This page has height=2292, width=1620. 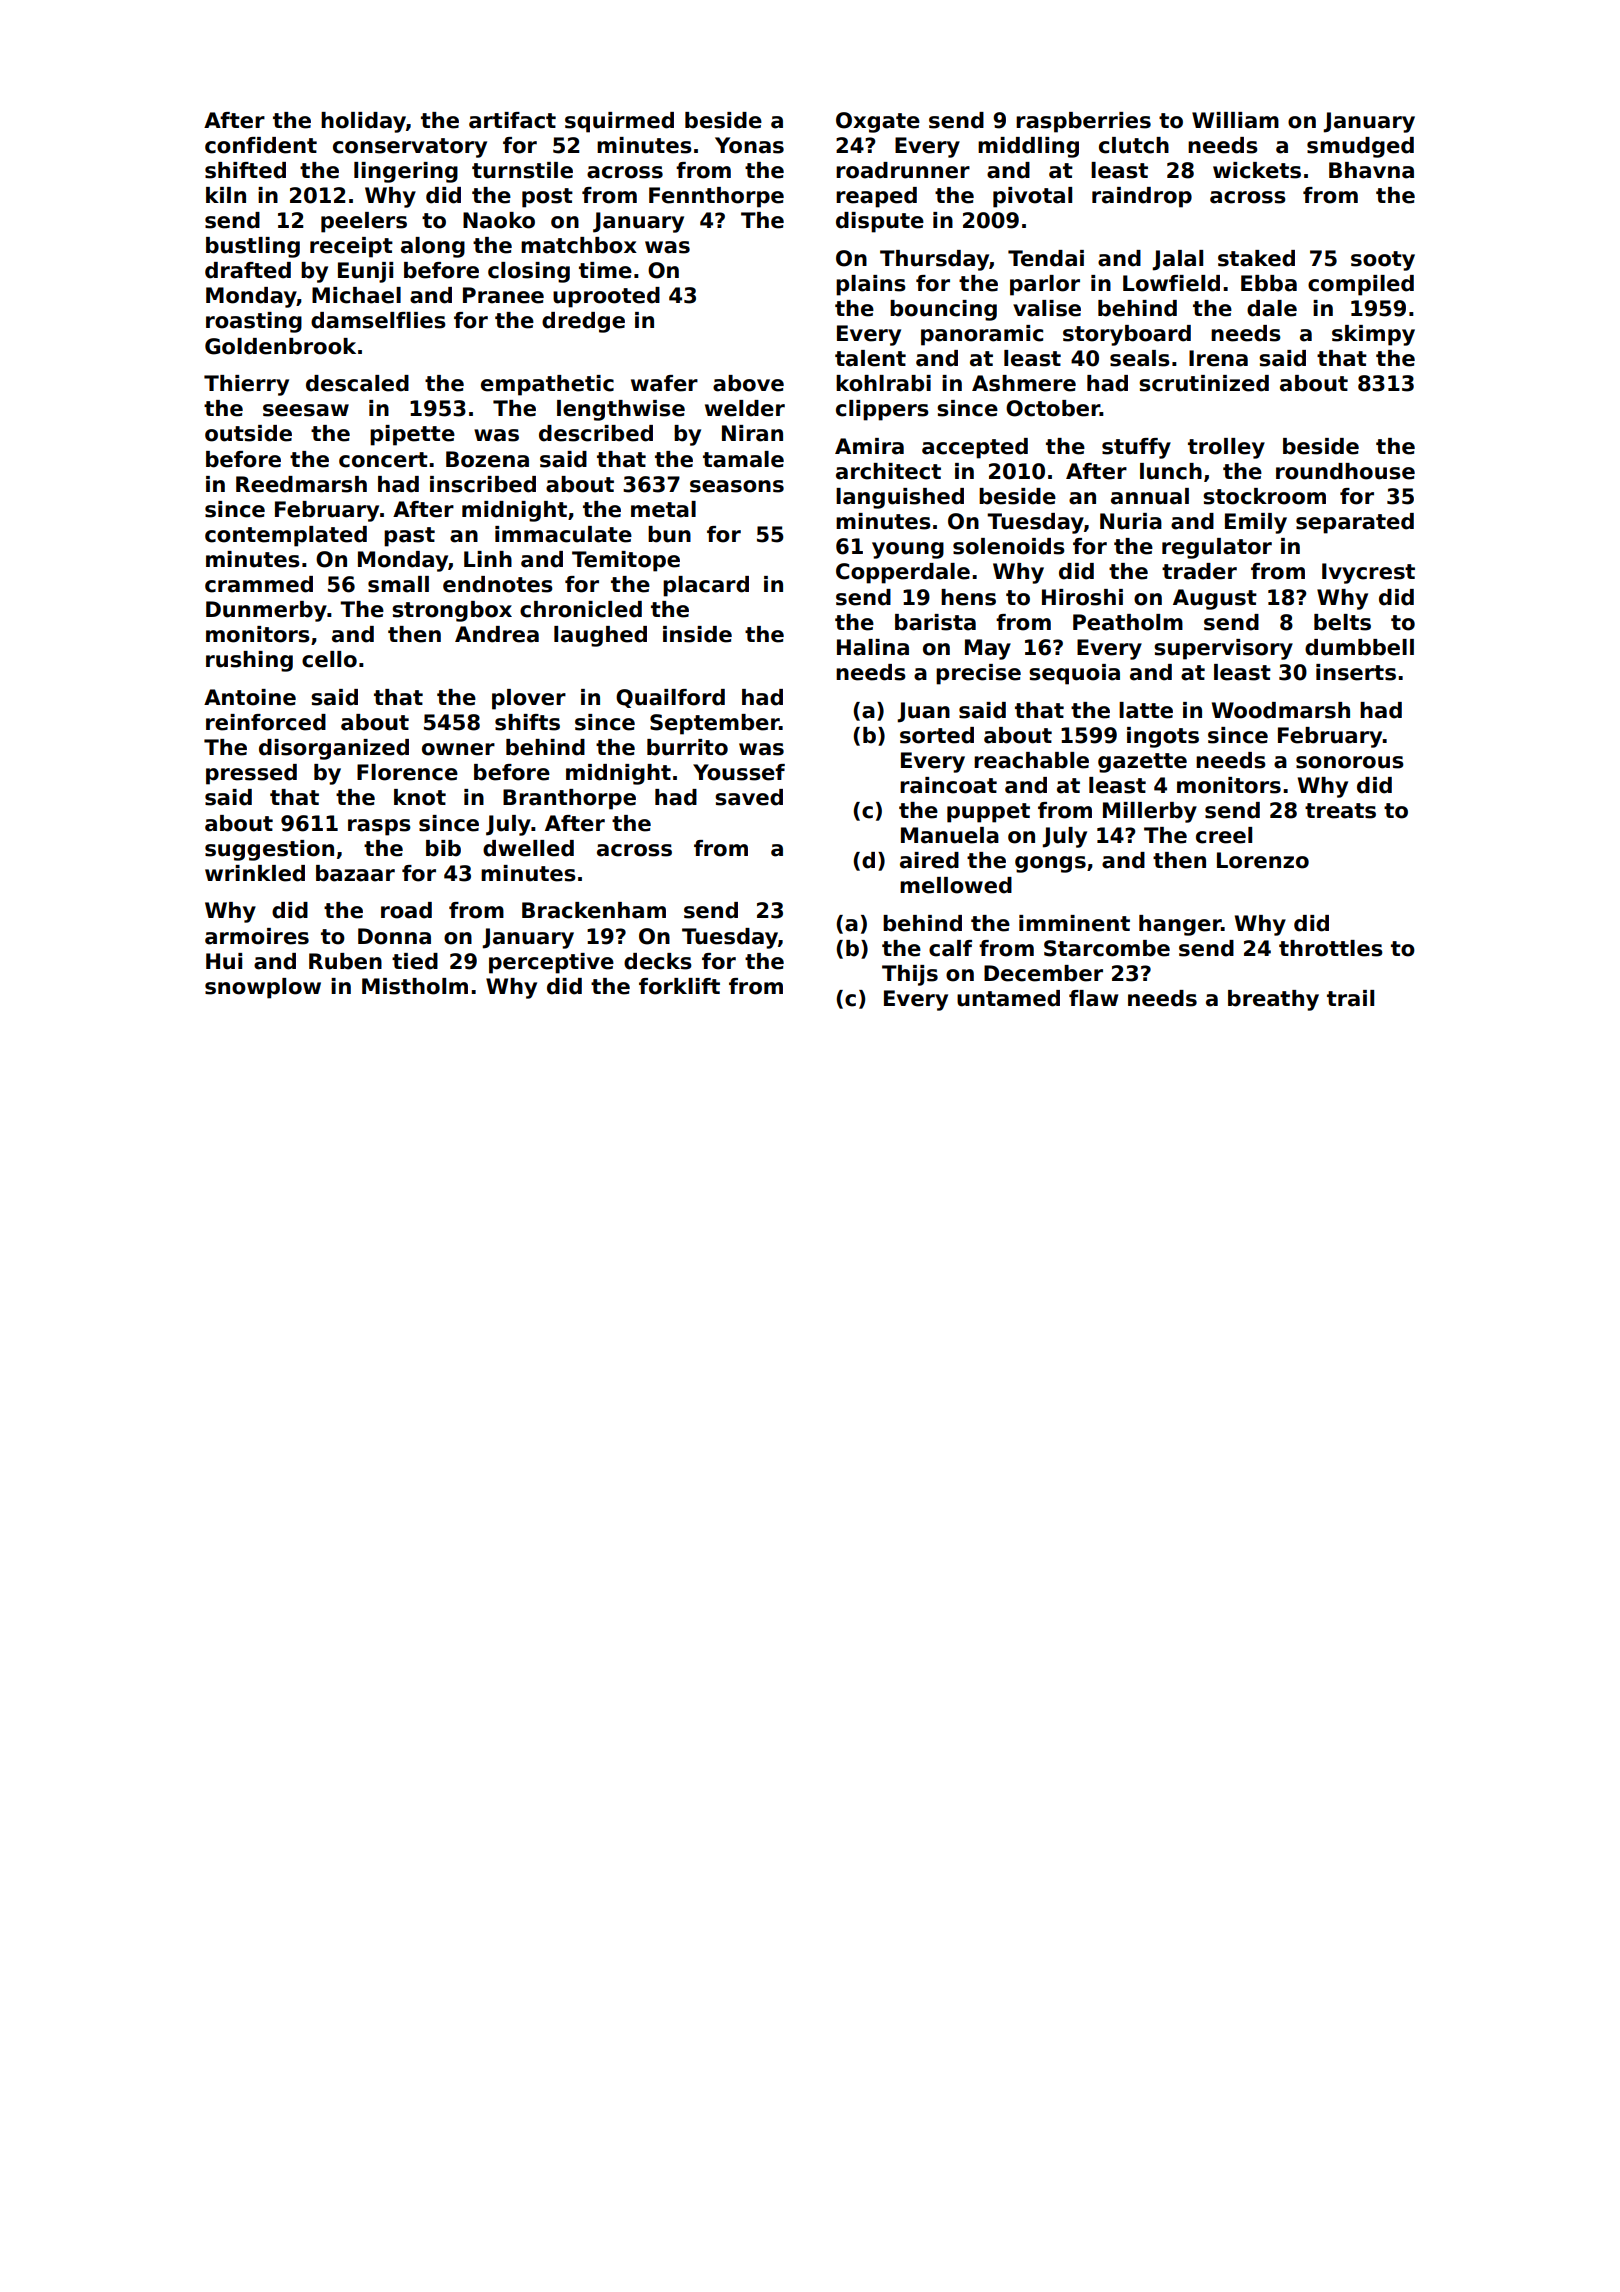 I want to click on perceptive, so click(x=551, y=963).
